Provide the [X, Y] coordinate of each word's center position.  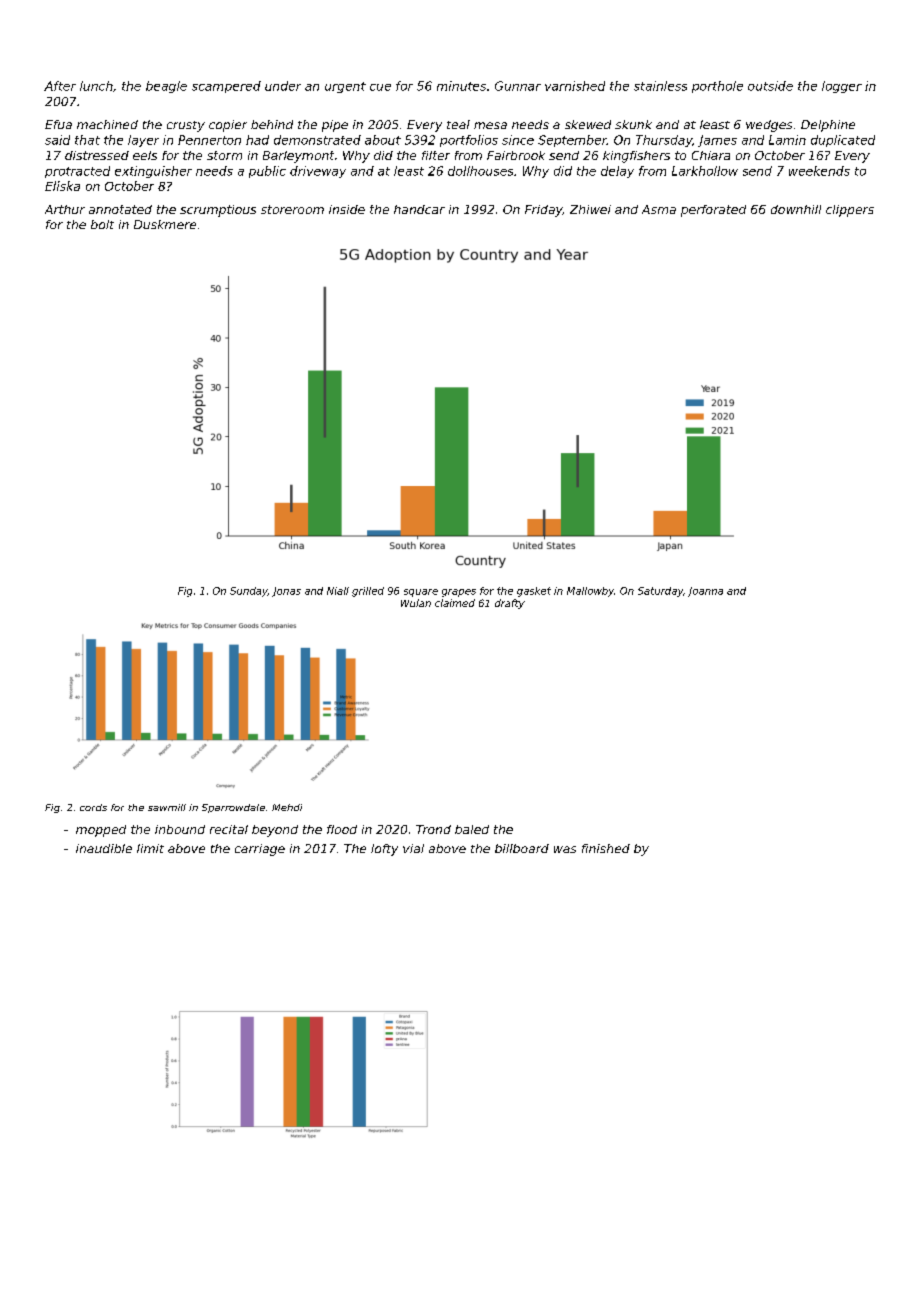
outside [770, 86]
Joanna [705, 592]
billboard [522, 848]
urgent [345, 87]
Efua [58, 124]
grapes [459, 593]
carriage [260, 850]
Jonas [286, 592]
